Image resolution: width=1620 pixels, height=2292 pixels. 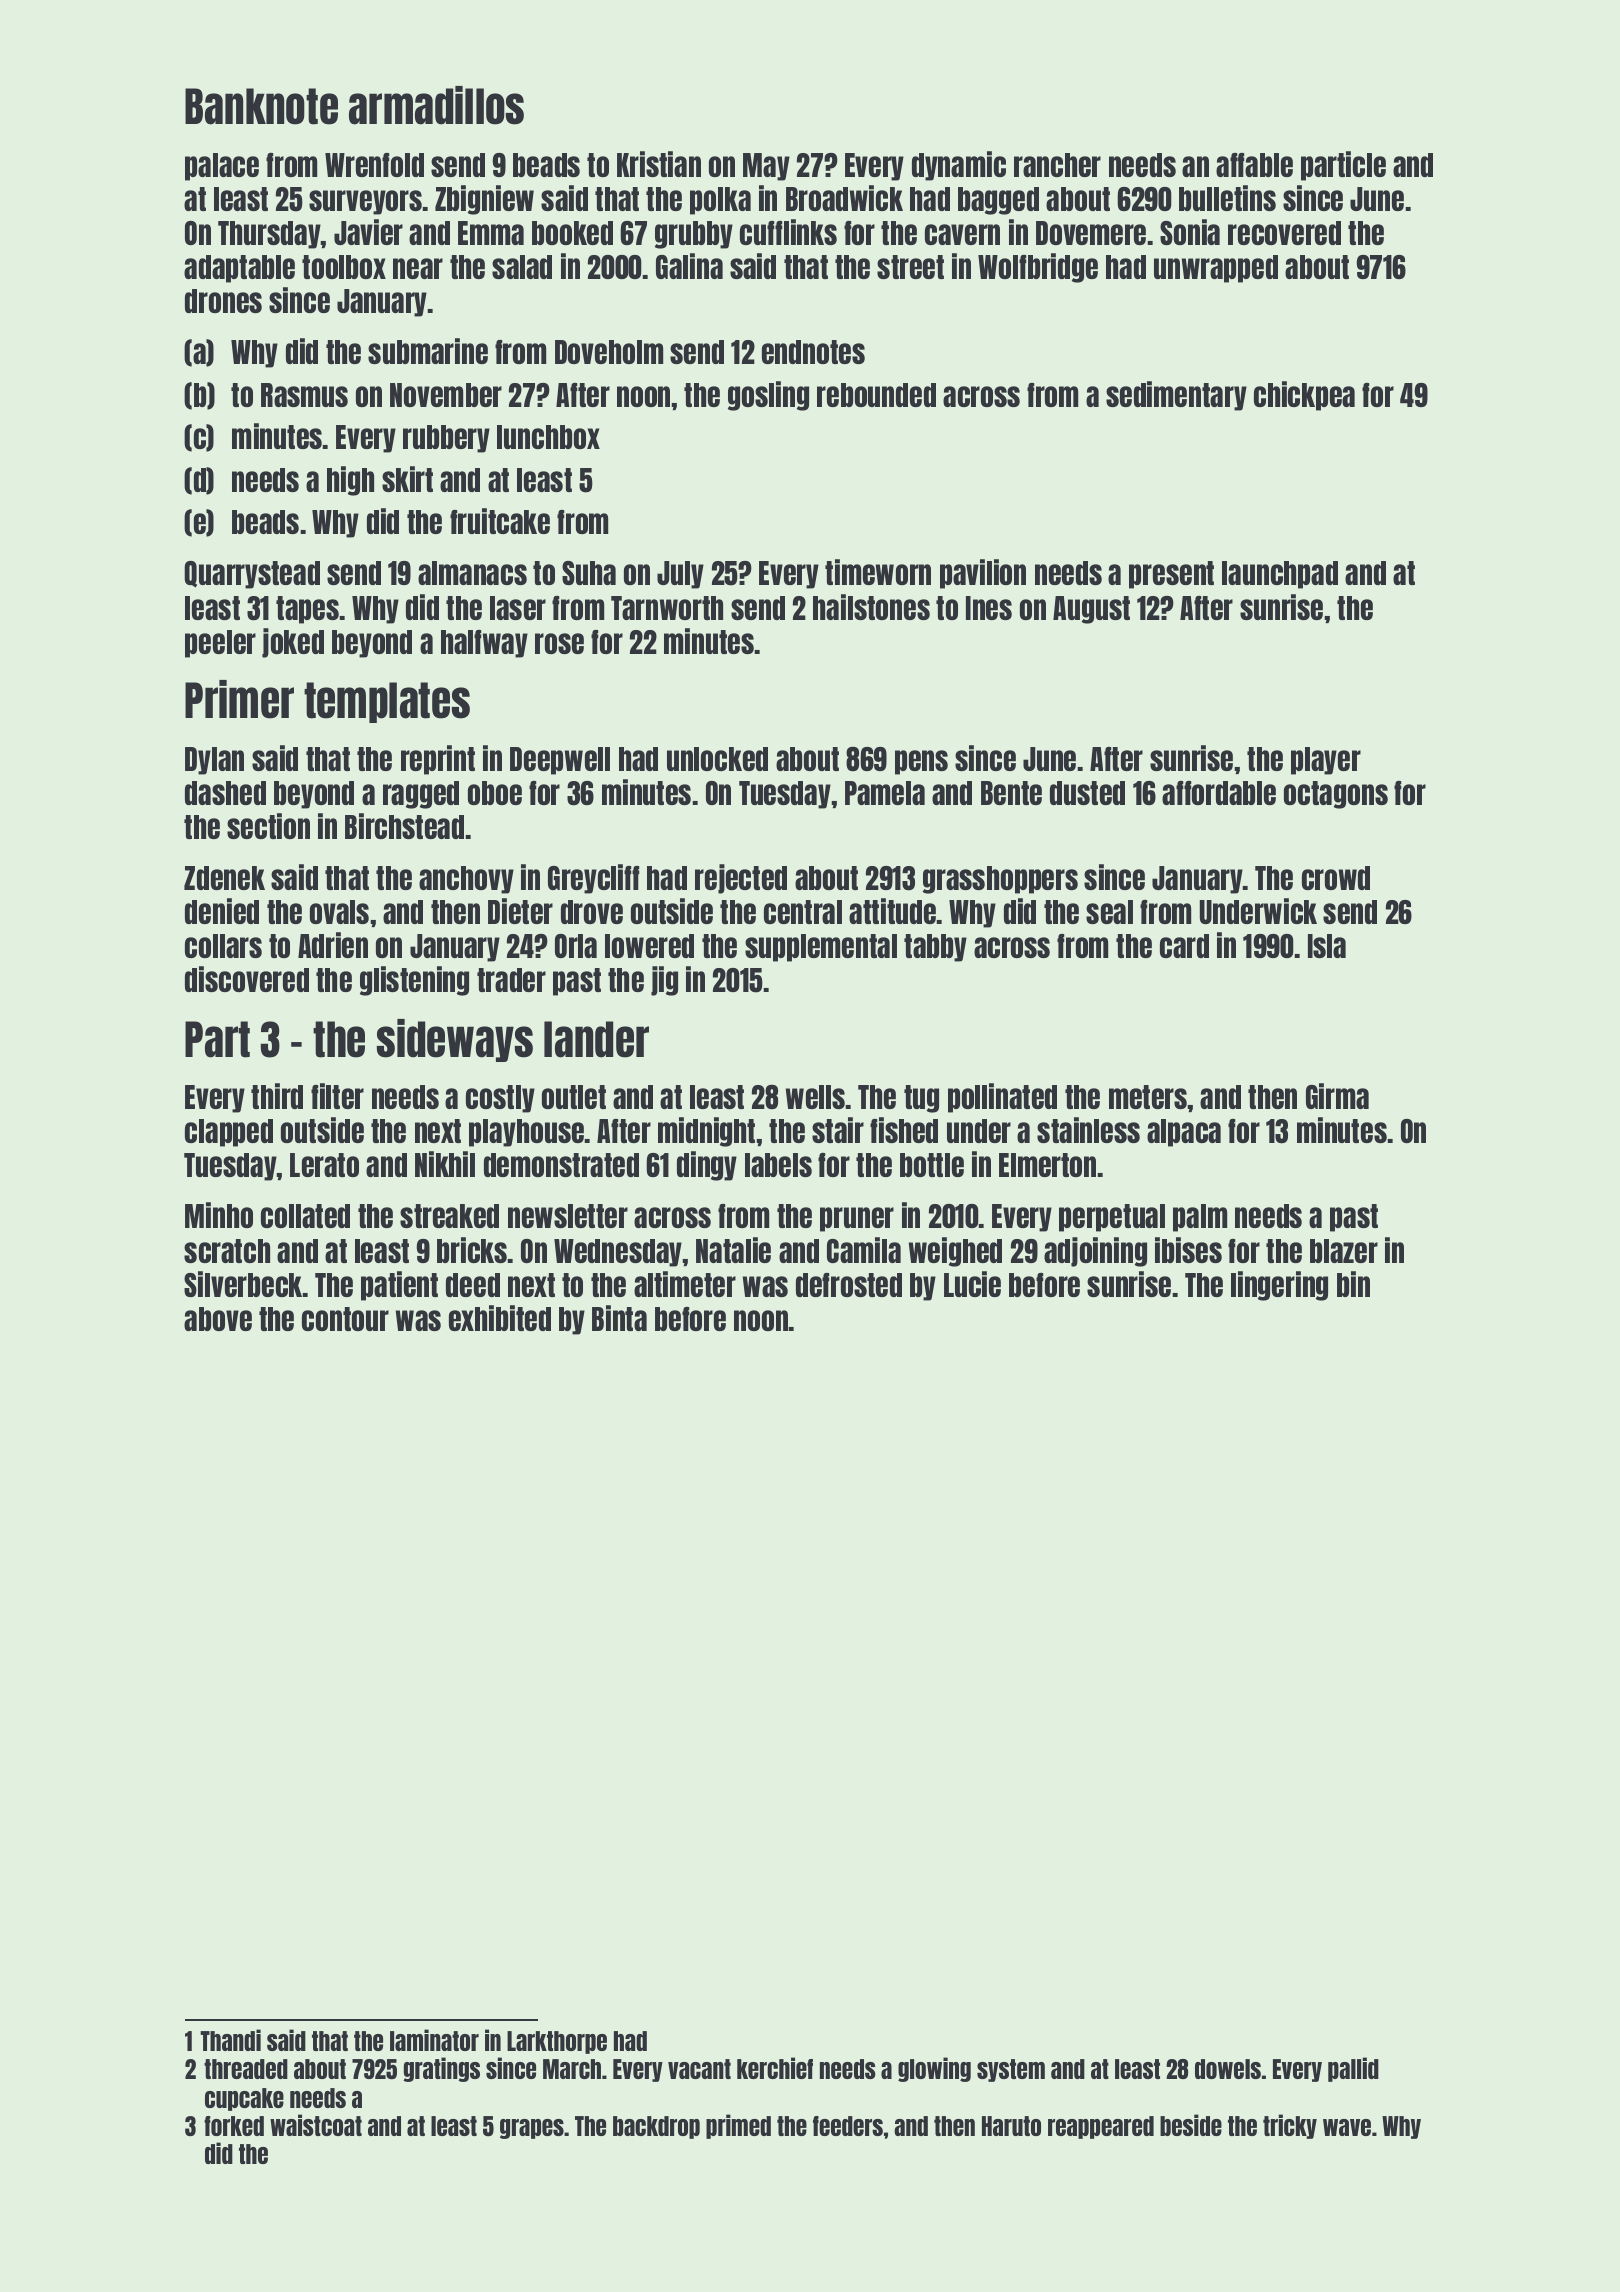 I want to click on grasshoppers, so click(x=1000, y=880).
